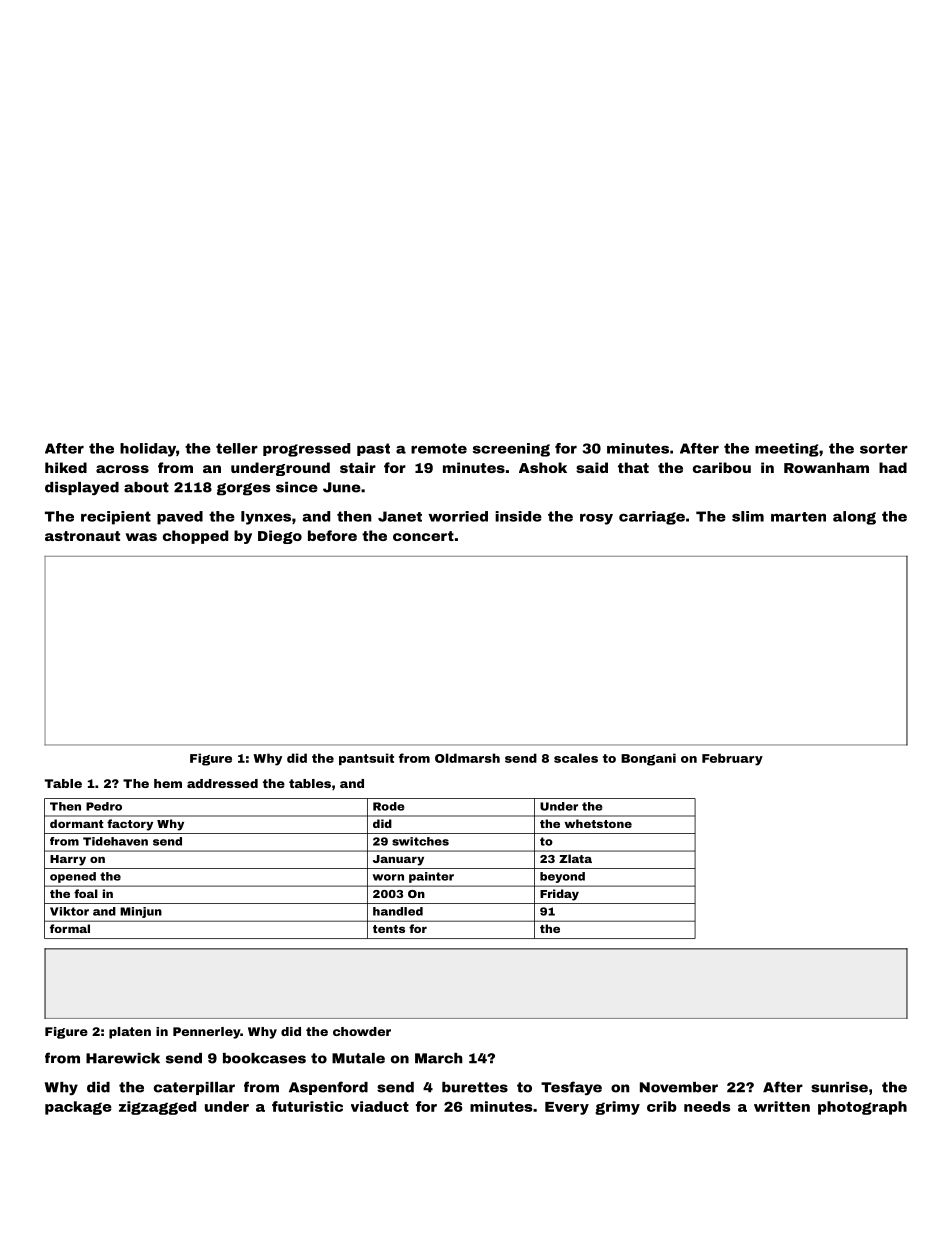 The width and height of the document is (952, 1233). Describe the element at coordinates (679, 1087) in the document. I see `November` at that location.
